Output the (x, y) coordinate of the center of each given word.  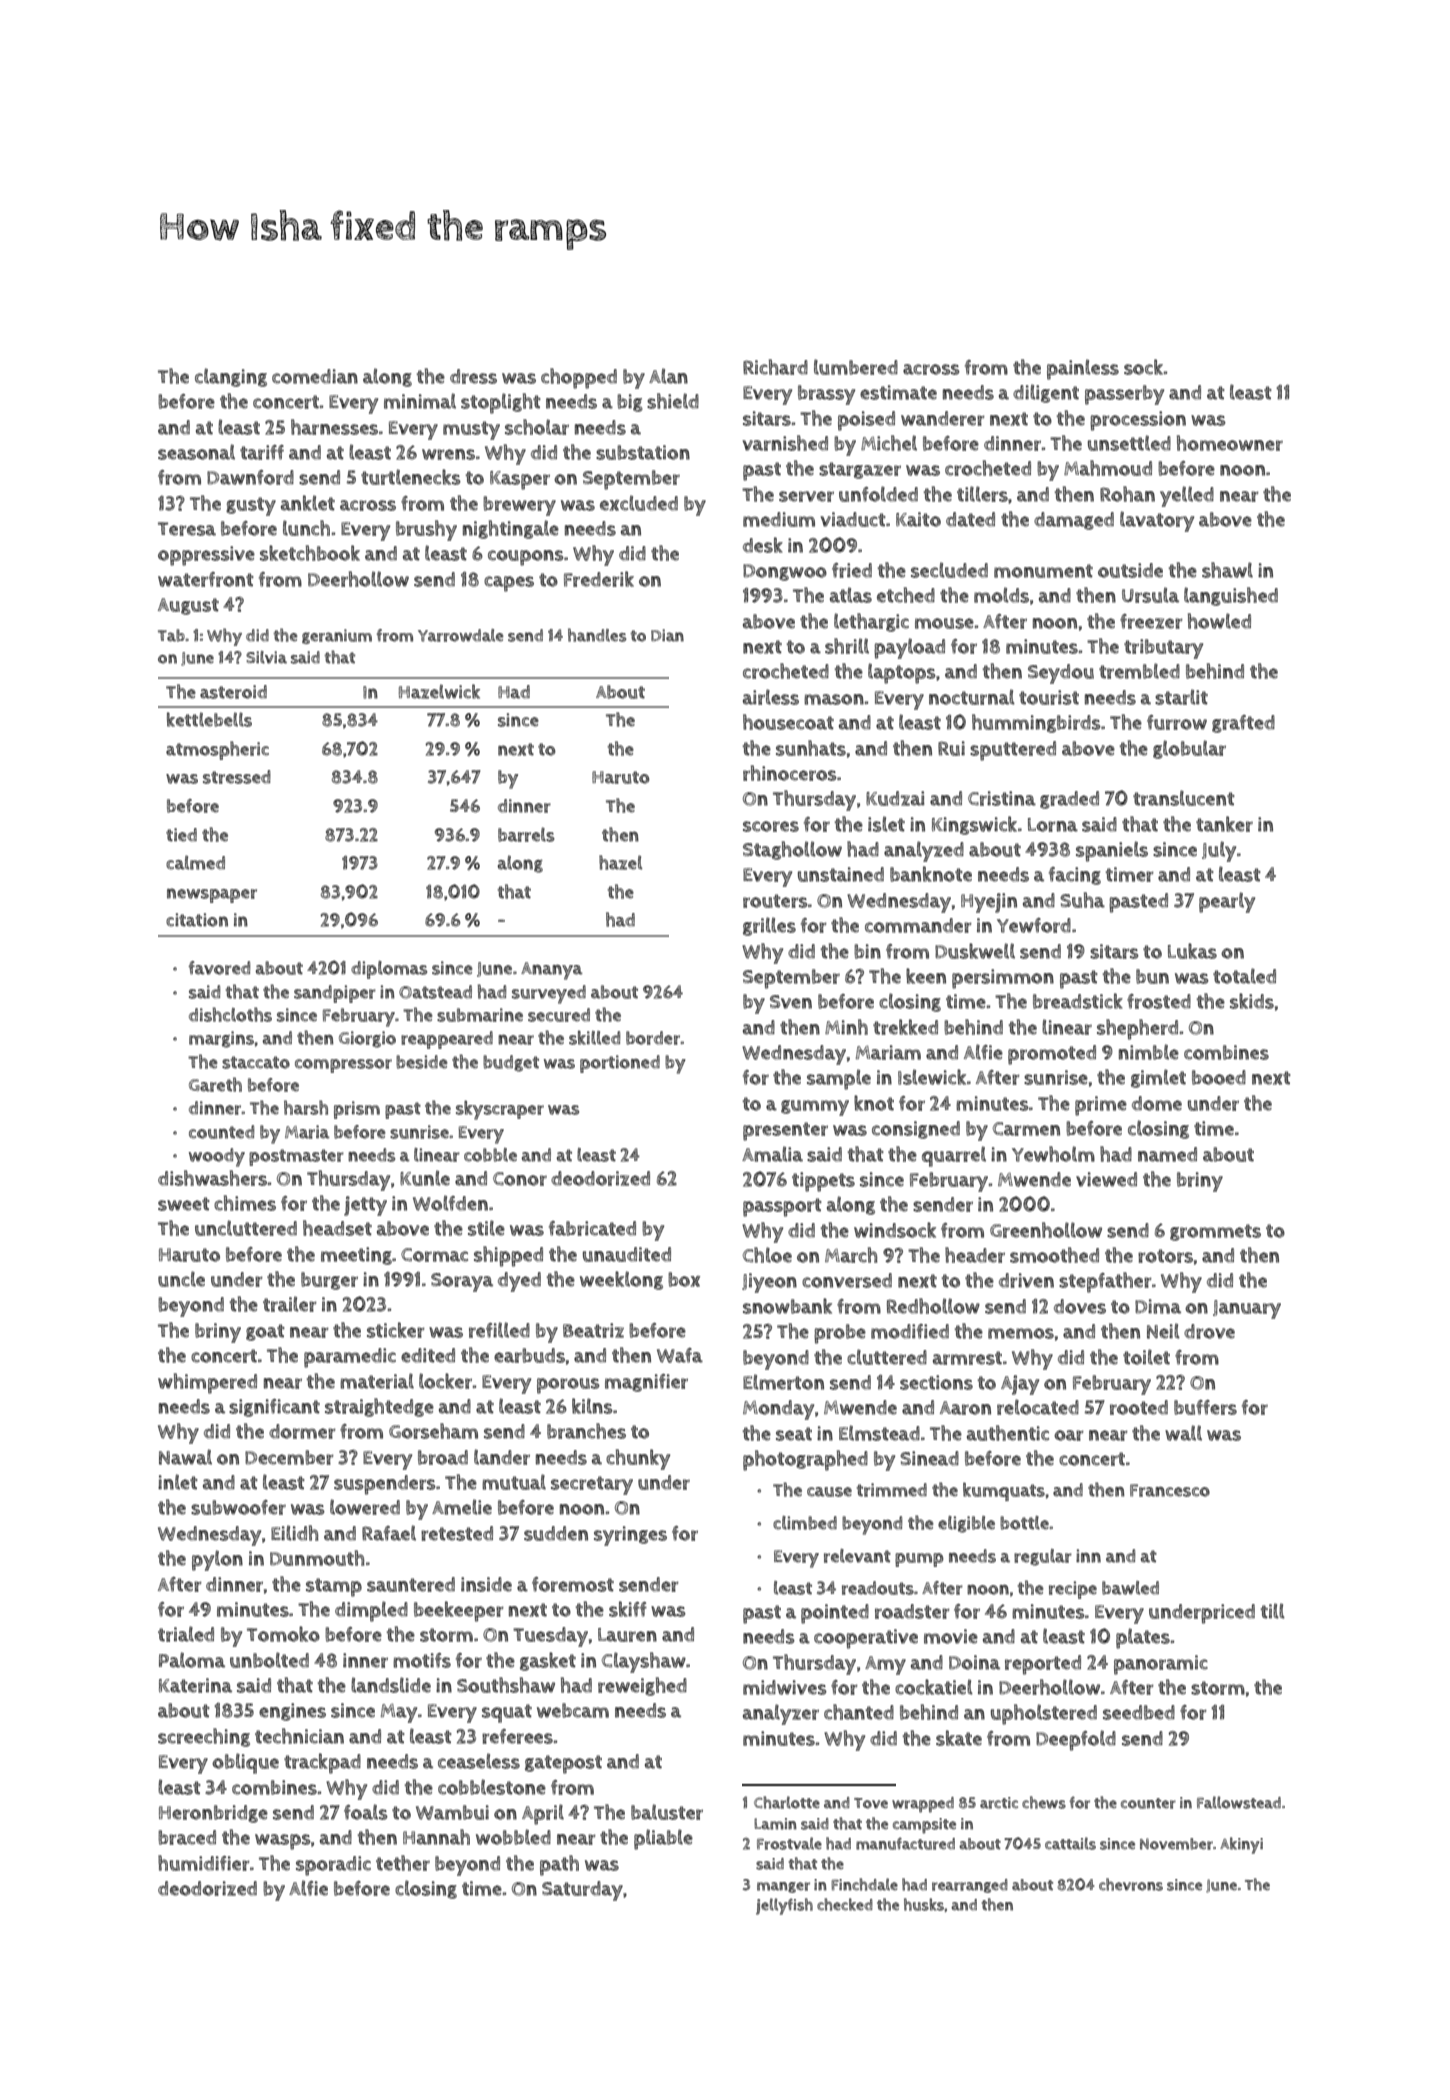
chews (1044, 1802)
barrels (526, 834)
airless (771, 697)
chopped (579, 378)
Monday (778, 1410)
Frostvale (789, 1843)
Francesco (1170, 1490)
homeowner (1230, 443)
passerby (1124, 395)
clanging (231, 377)
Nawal (185, 1457)
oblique (245, 1763)
